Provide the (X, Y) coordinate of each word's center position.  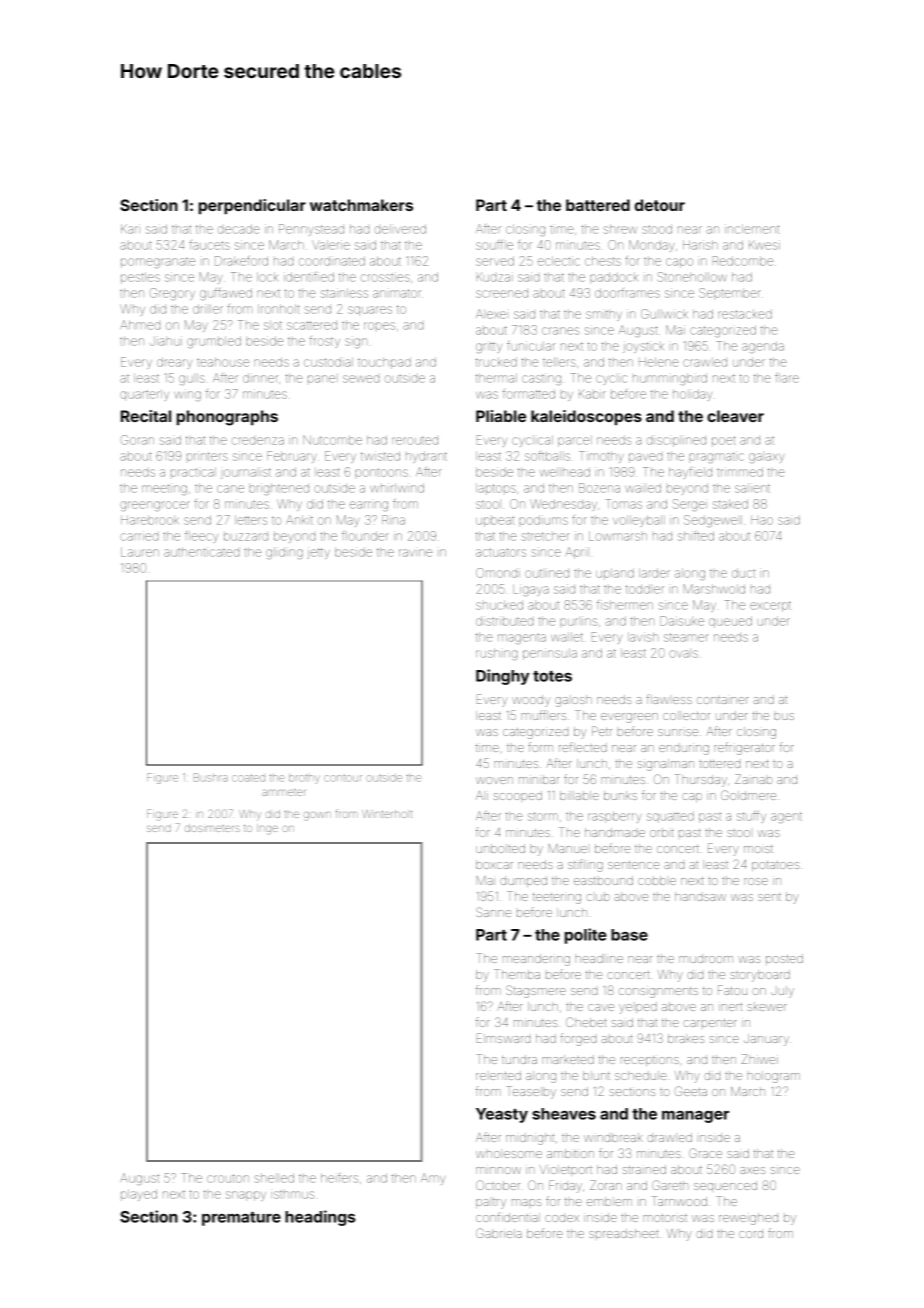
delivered (400, 229)
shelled (274, 1178)
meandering (536, 960)
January (766, 1040)
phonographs (227, 418)
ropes (379, 326)
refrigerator (744, 748)
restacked (745, 314)
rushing (496, 654)
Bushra (210, 777)
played (139, 1195)
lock (267, 277)
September (730, 293)
